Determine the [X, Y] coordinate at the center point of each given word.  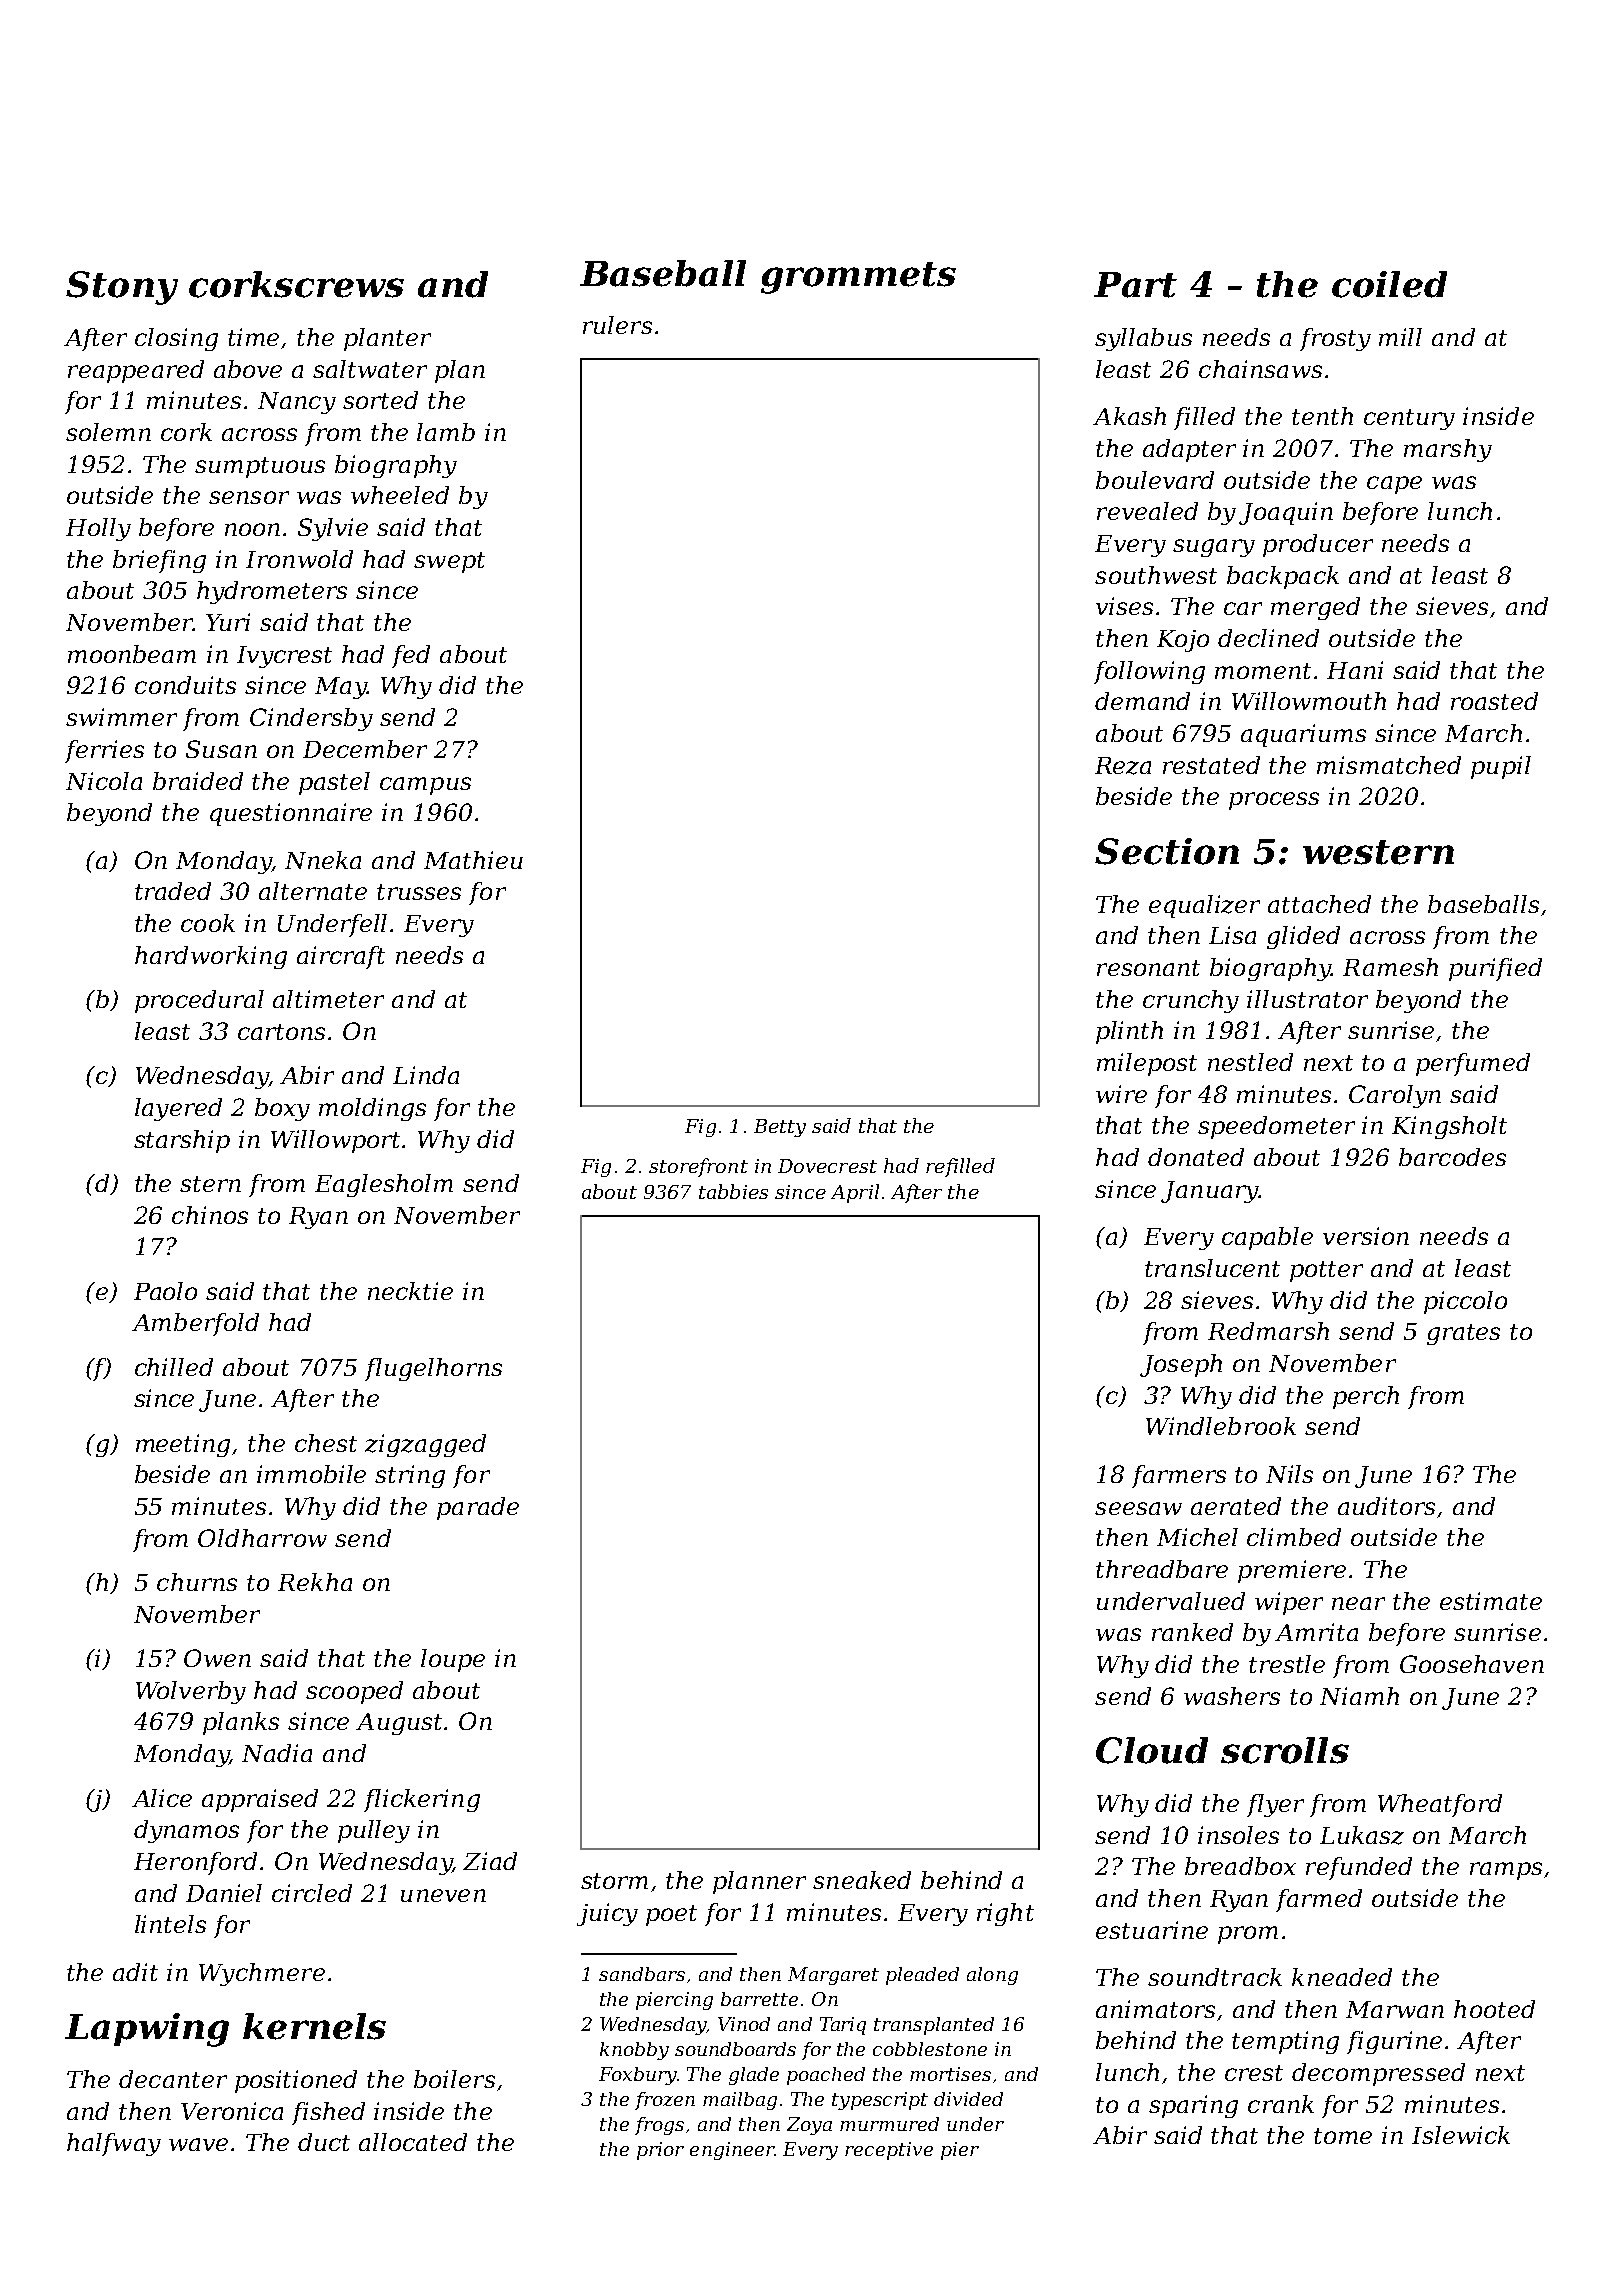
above [248, 369]
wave [198, 2144]
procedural [199, 1001]
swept [449, 562]
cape [1394, 485]
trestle [1287, 1664]
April [855, 1193]
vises [1124, 606]
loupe [453, 1660]
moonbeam [132, 654]
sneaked [862, 1880]
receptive [889, 2151]
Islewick [1461, 2135]
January [1210, 1192]
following [1149, 672]
